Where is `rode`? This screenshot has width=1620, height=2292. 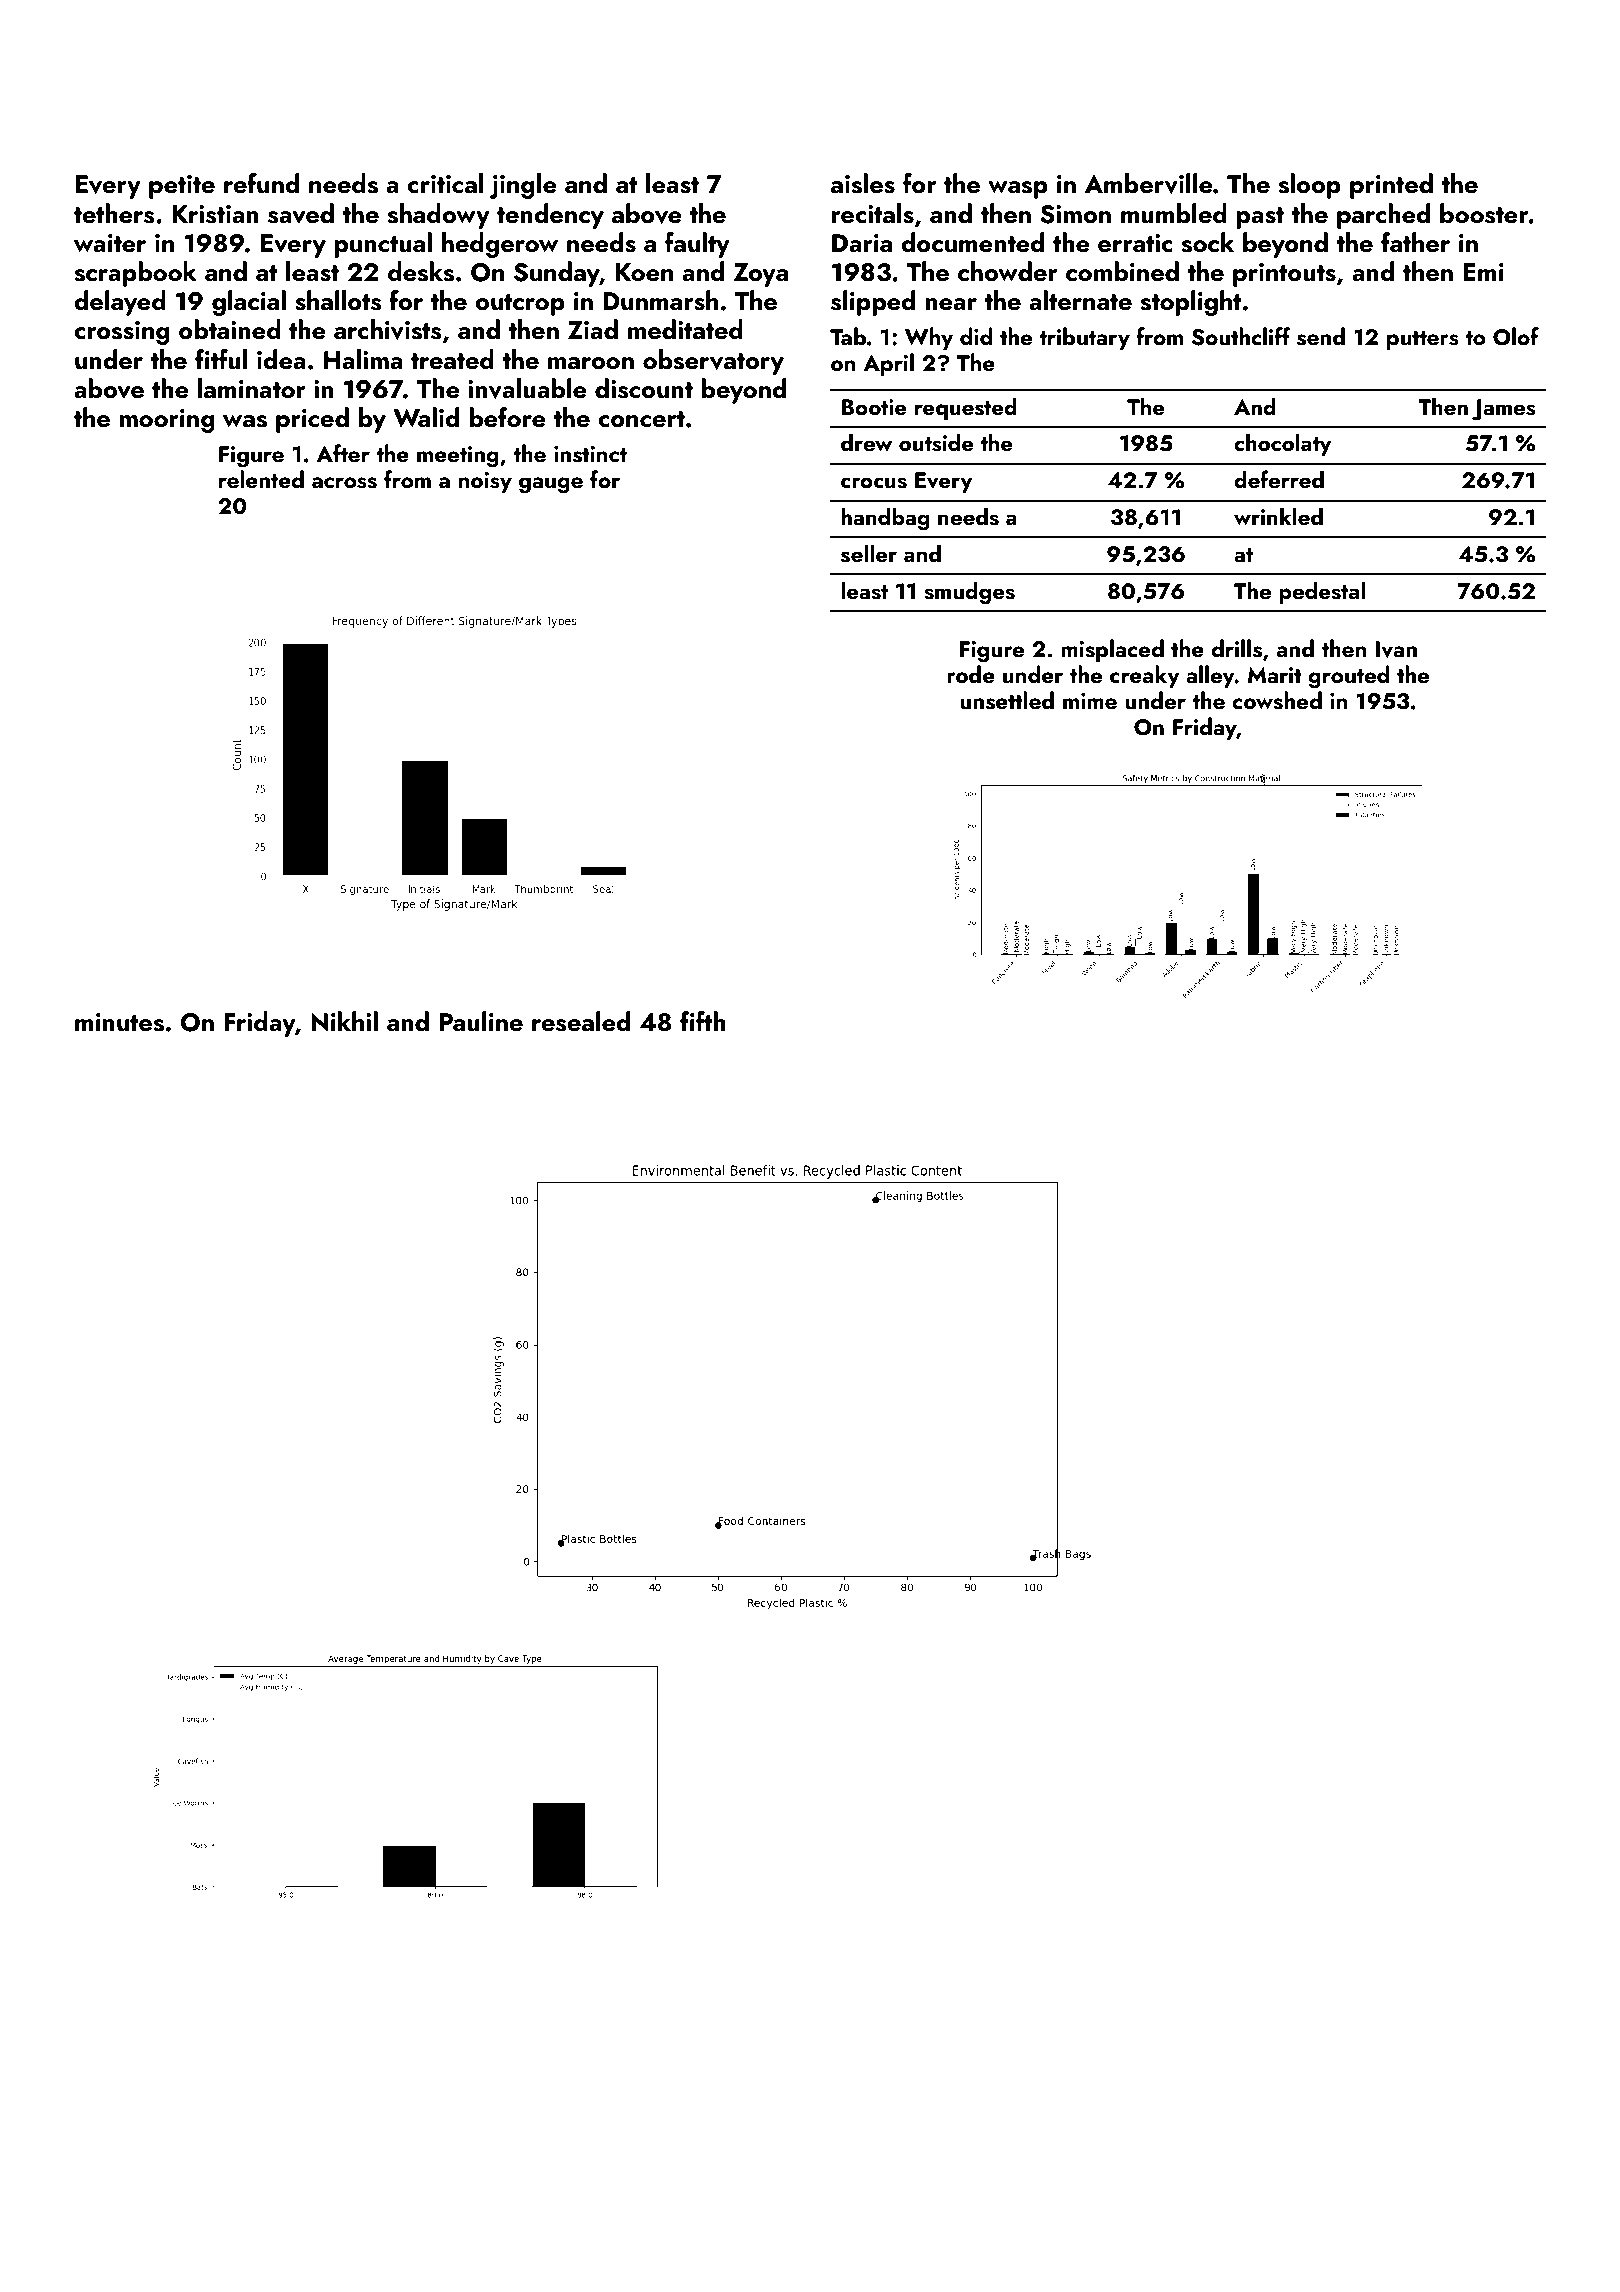 rode is located at coordinates (971, 674).
